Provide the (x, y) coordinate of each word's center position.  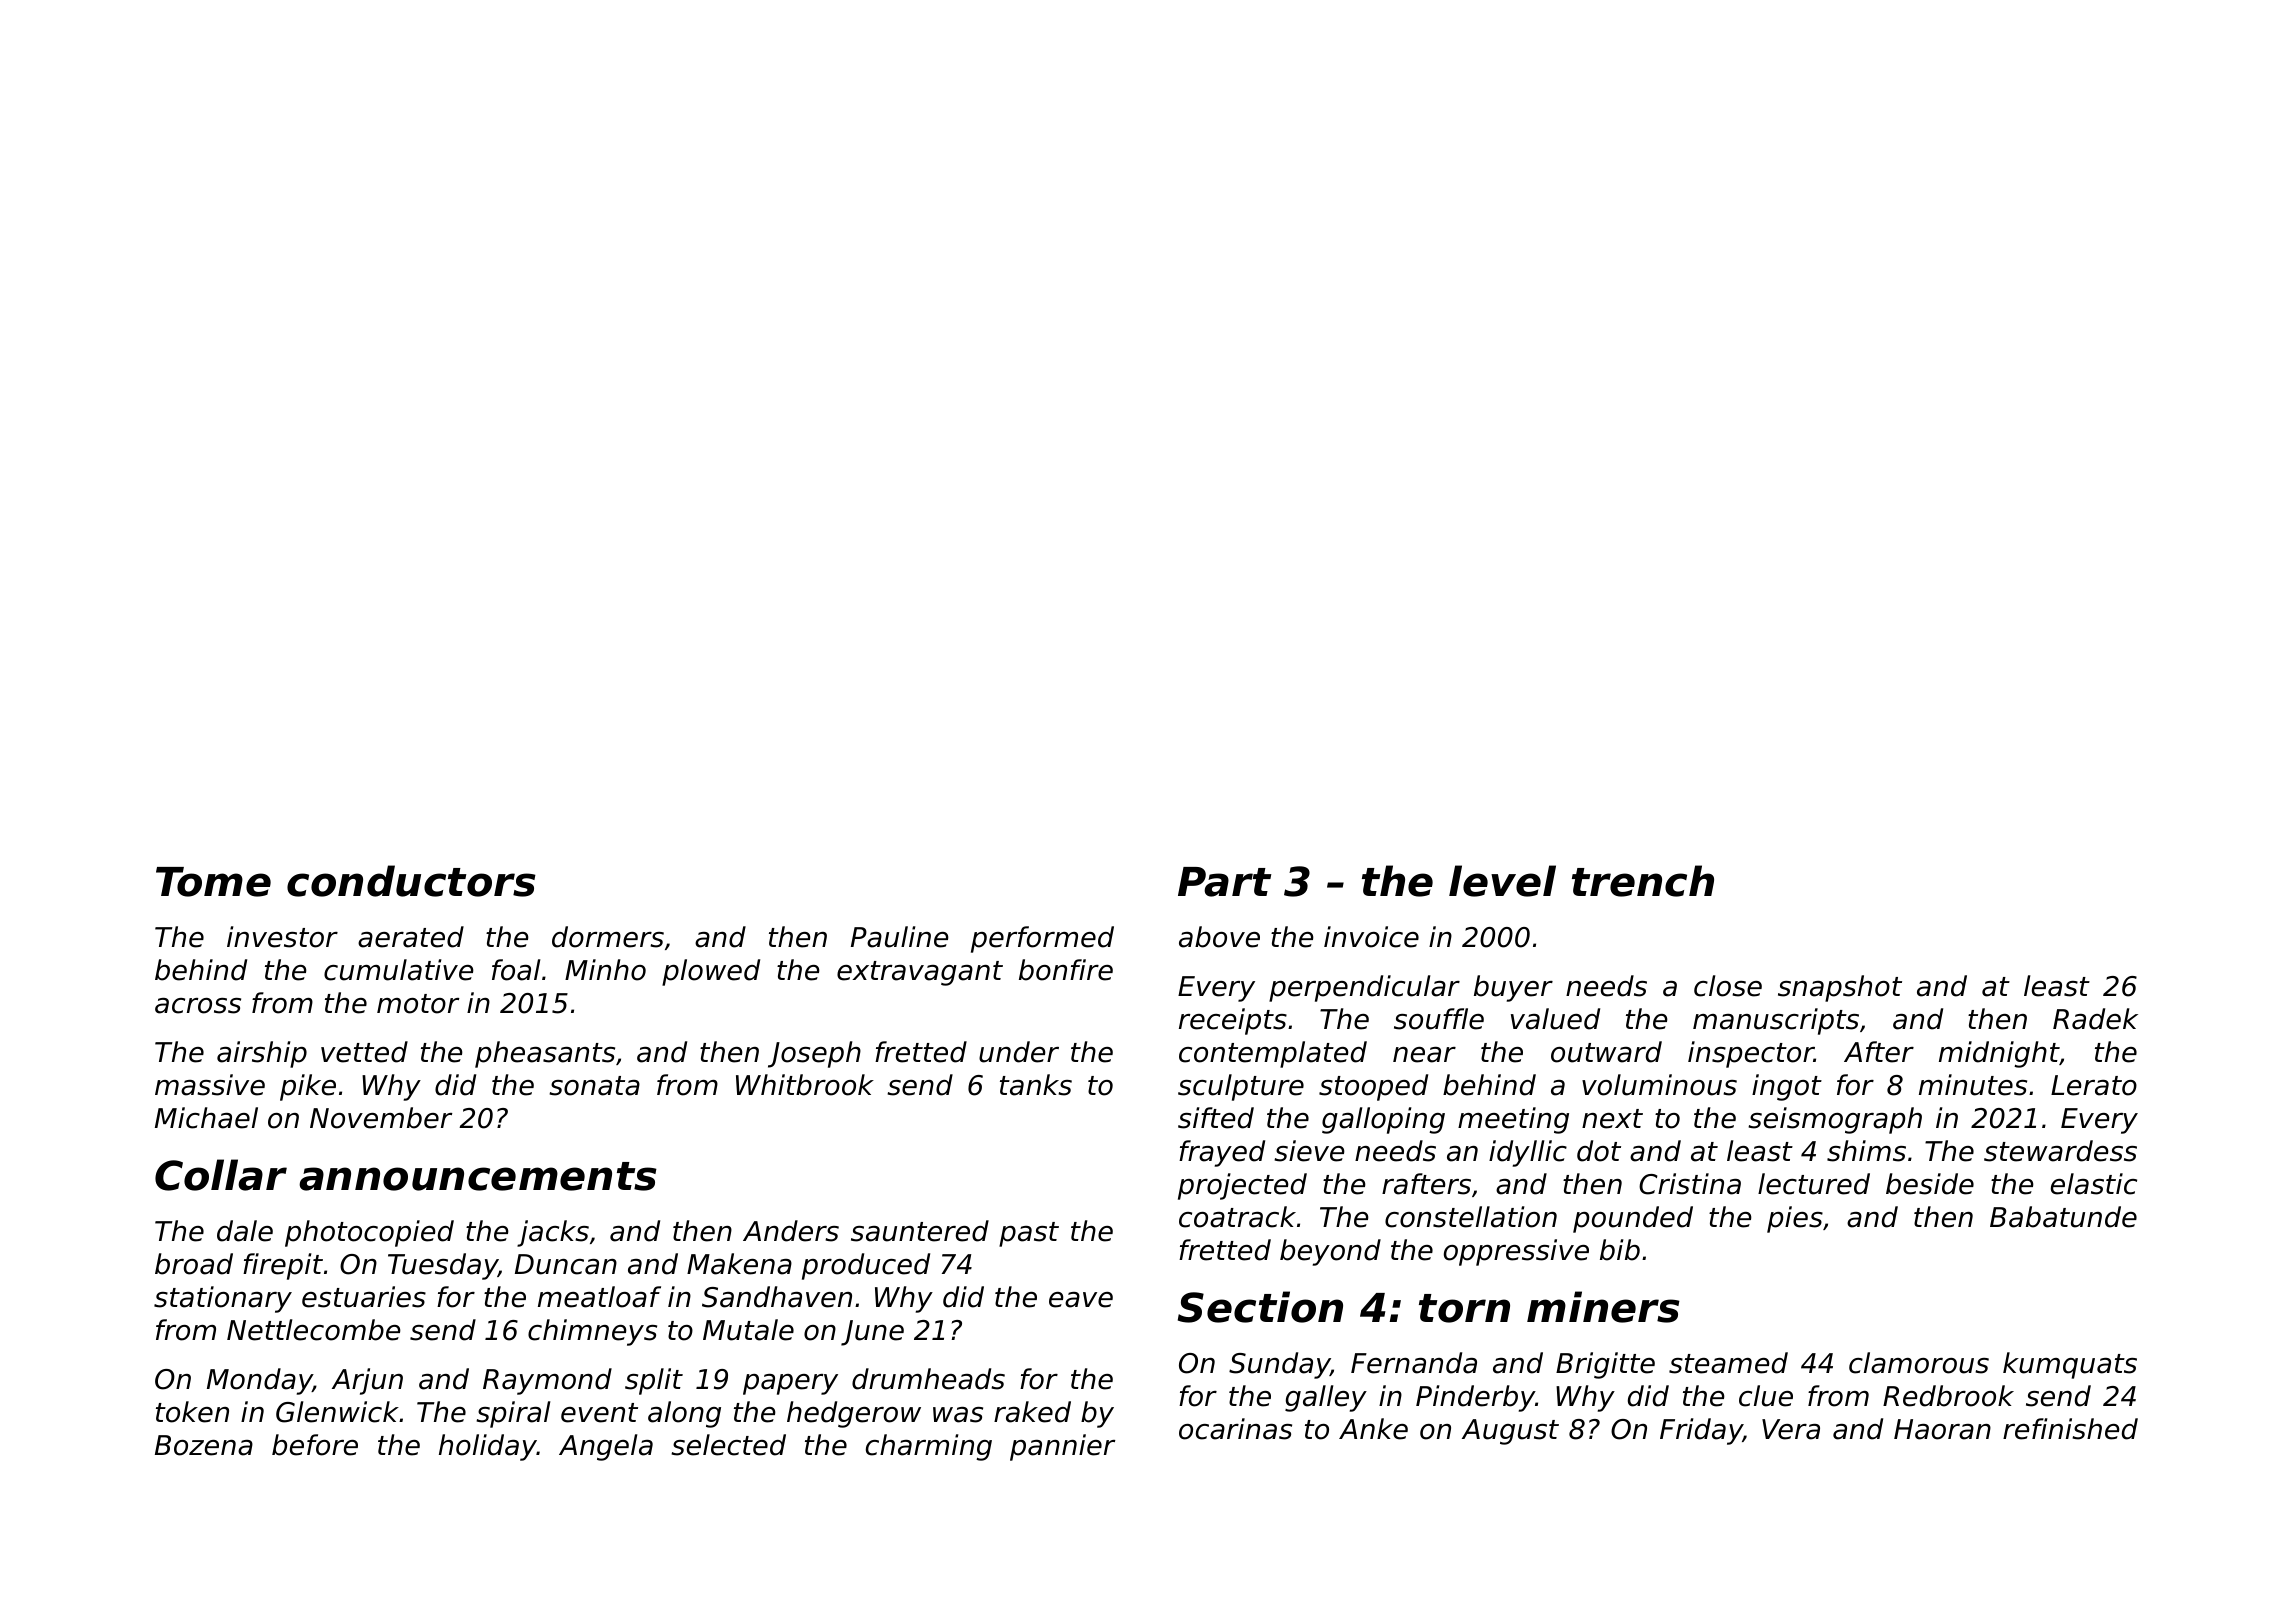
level (1502, 881)
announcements (478, 1176)
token (192, 1412)
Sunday (1279, 1365)
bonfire (1066, 970)
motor (418, 1004)
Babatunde (2063, 1217)
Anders (791, 1231)
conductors (411, 881)
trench (1643, 881)
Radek (2095, 1019)
